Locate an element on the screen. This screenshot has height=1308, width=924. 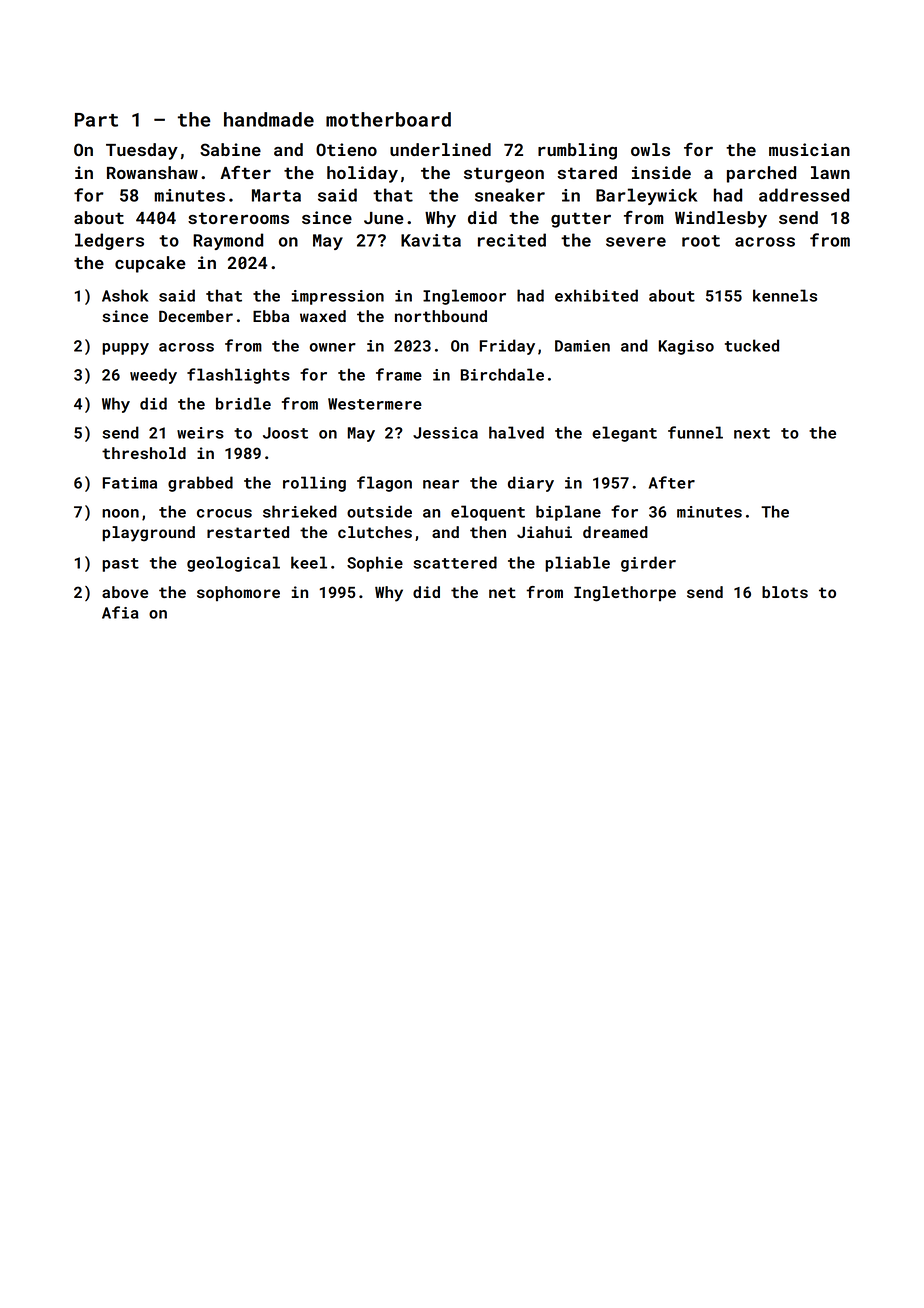
clutches is located at coordinates (375, 532).
